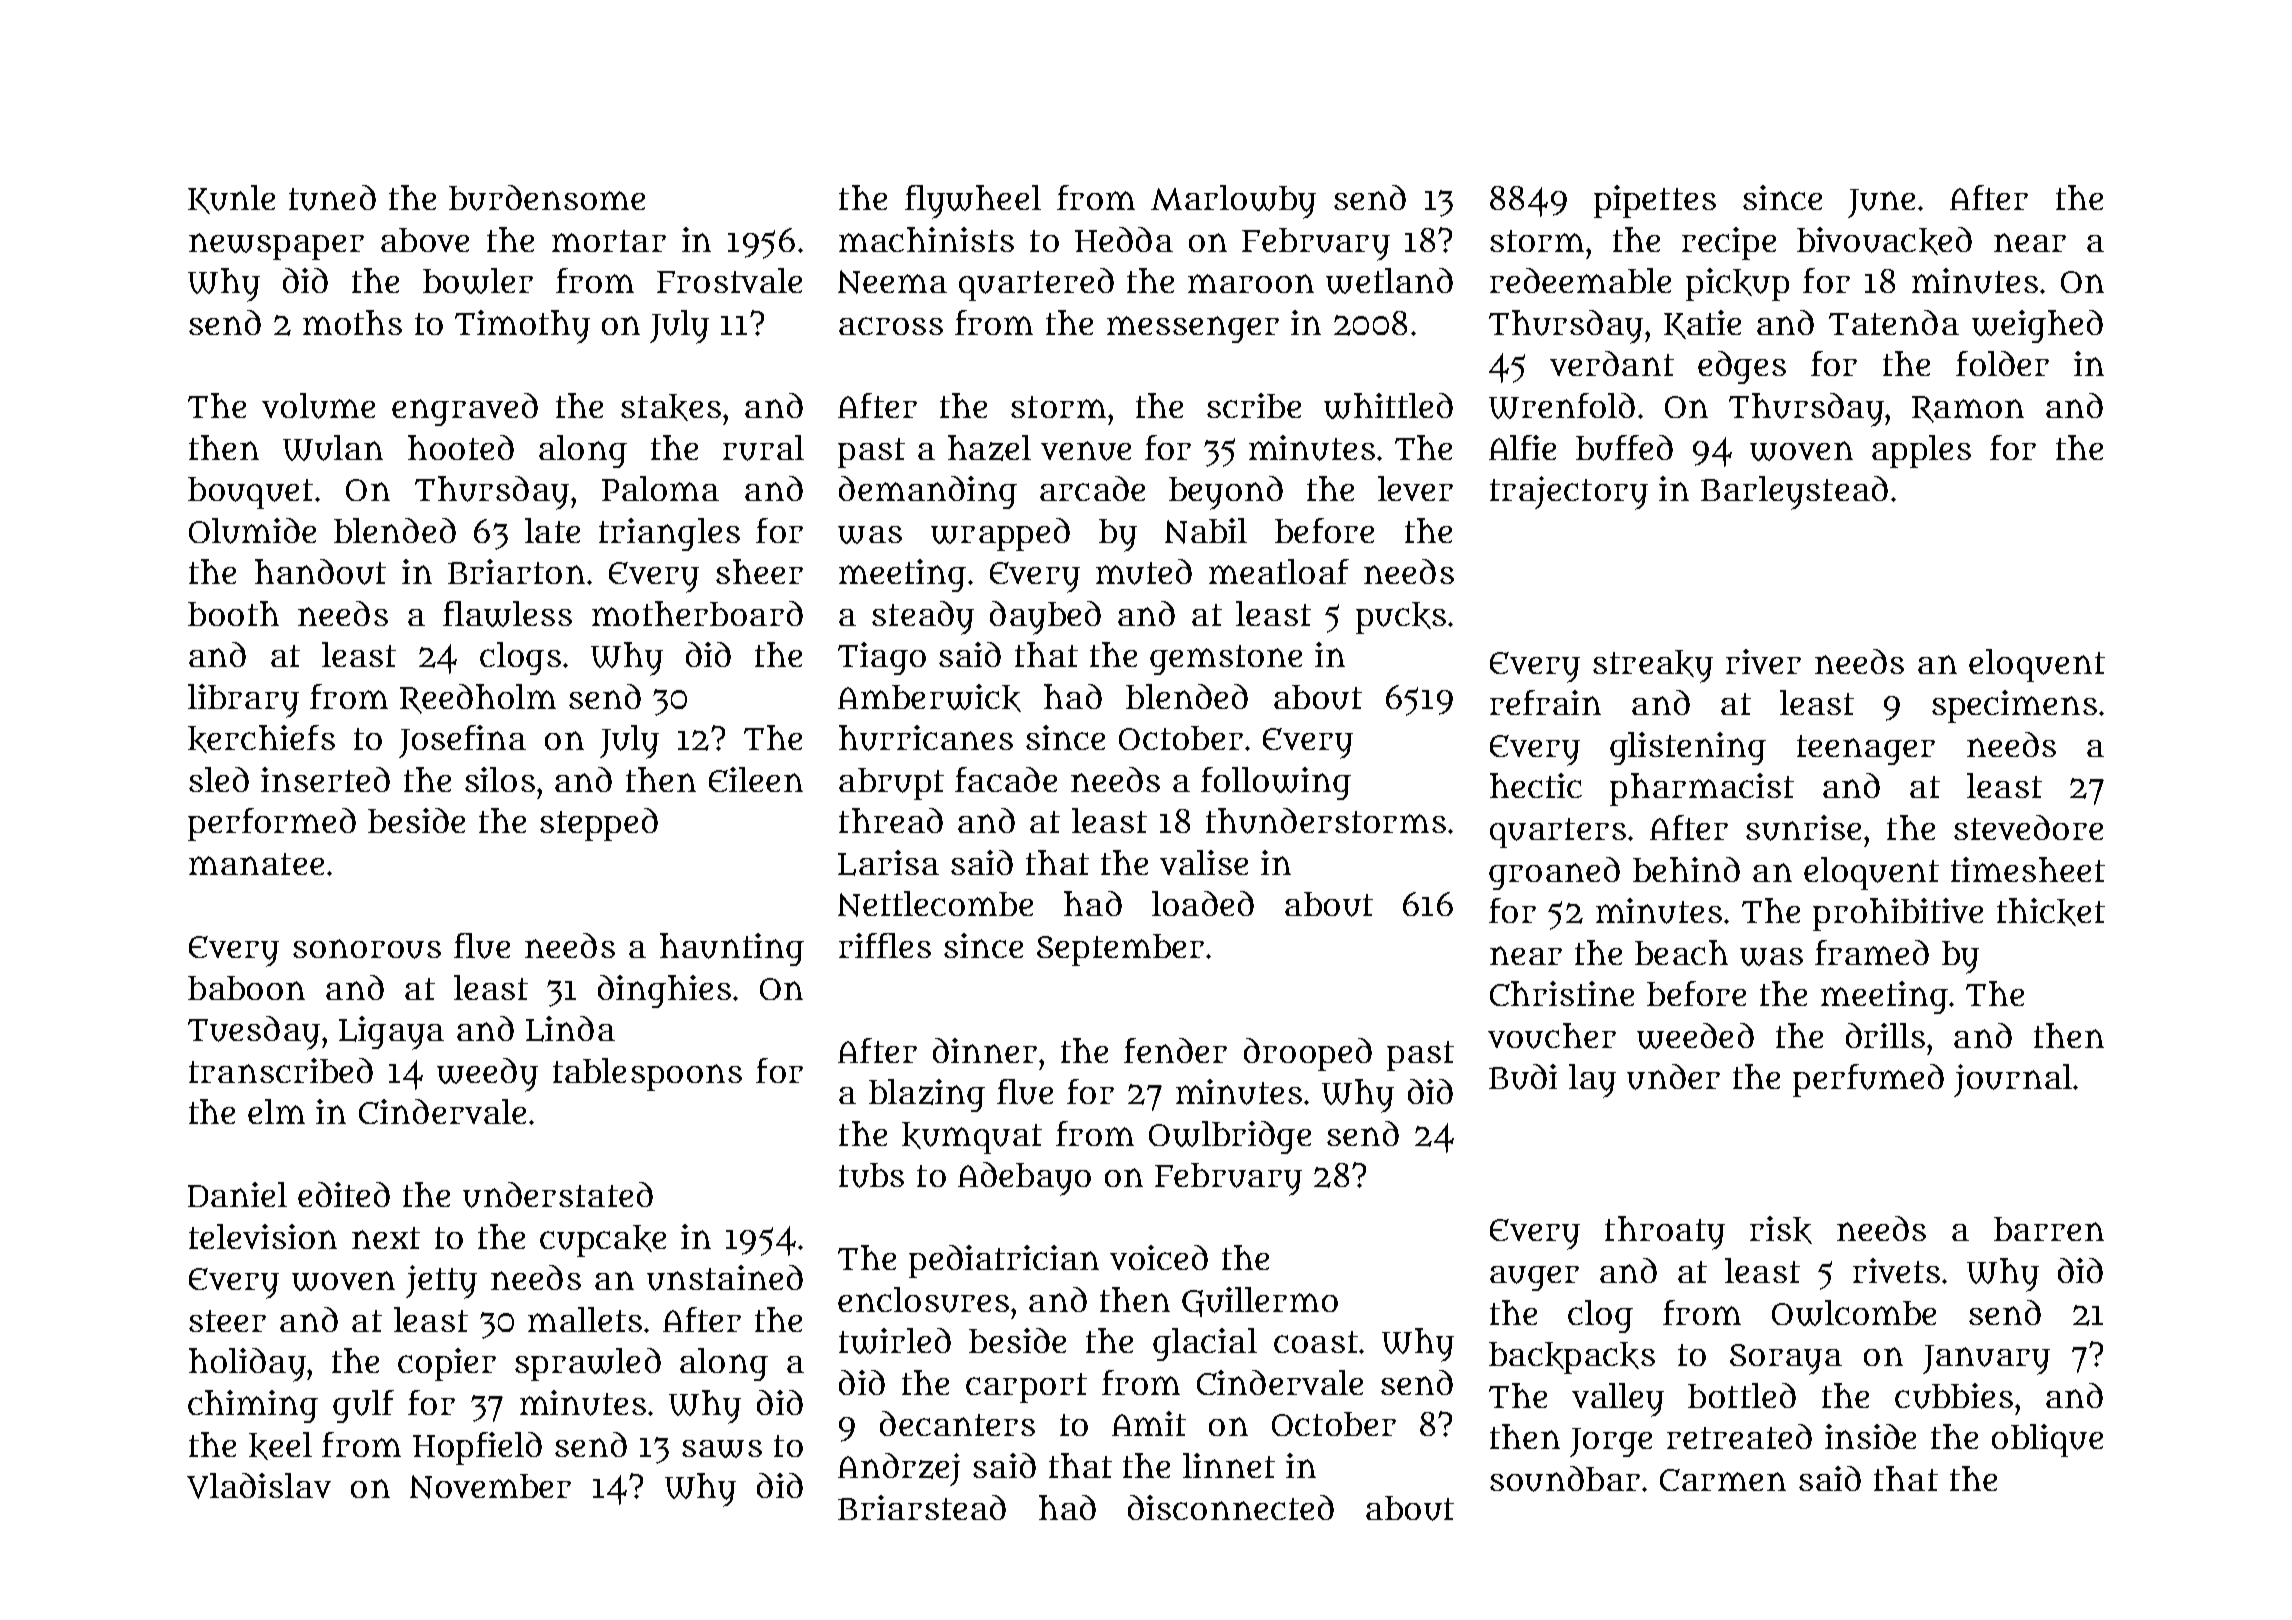  What do you see at coordinates (261, 739) in the screenshot?
I see `kerchiefs` at bounding box center [261, 739].
